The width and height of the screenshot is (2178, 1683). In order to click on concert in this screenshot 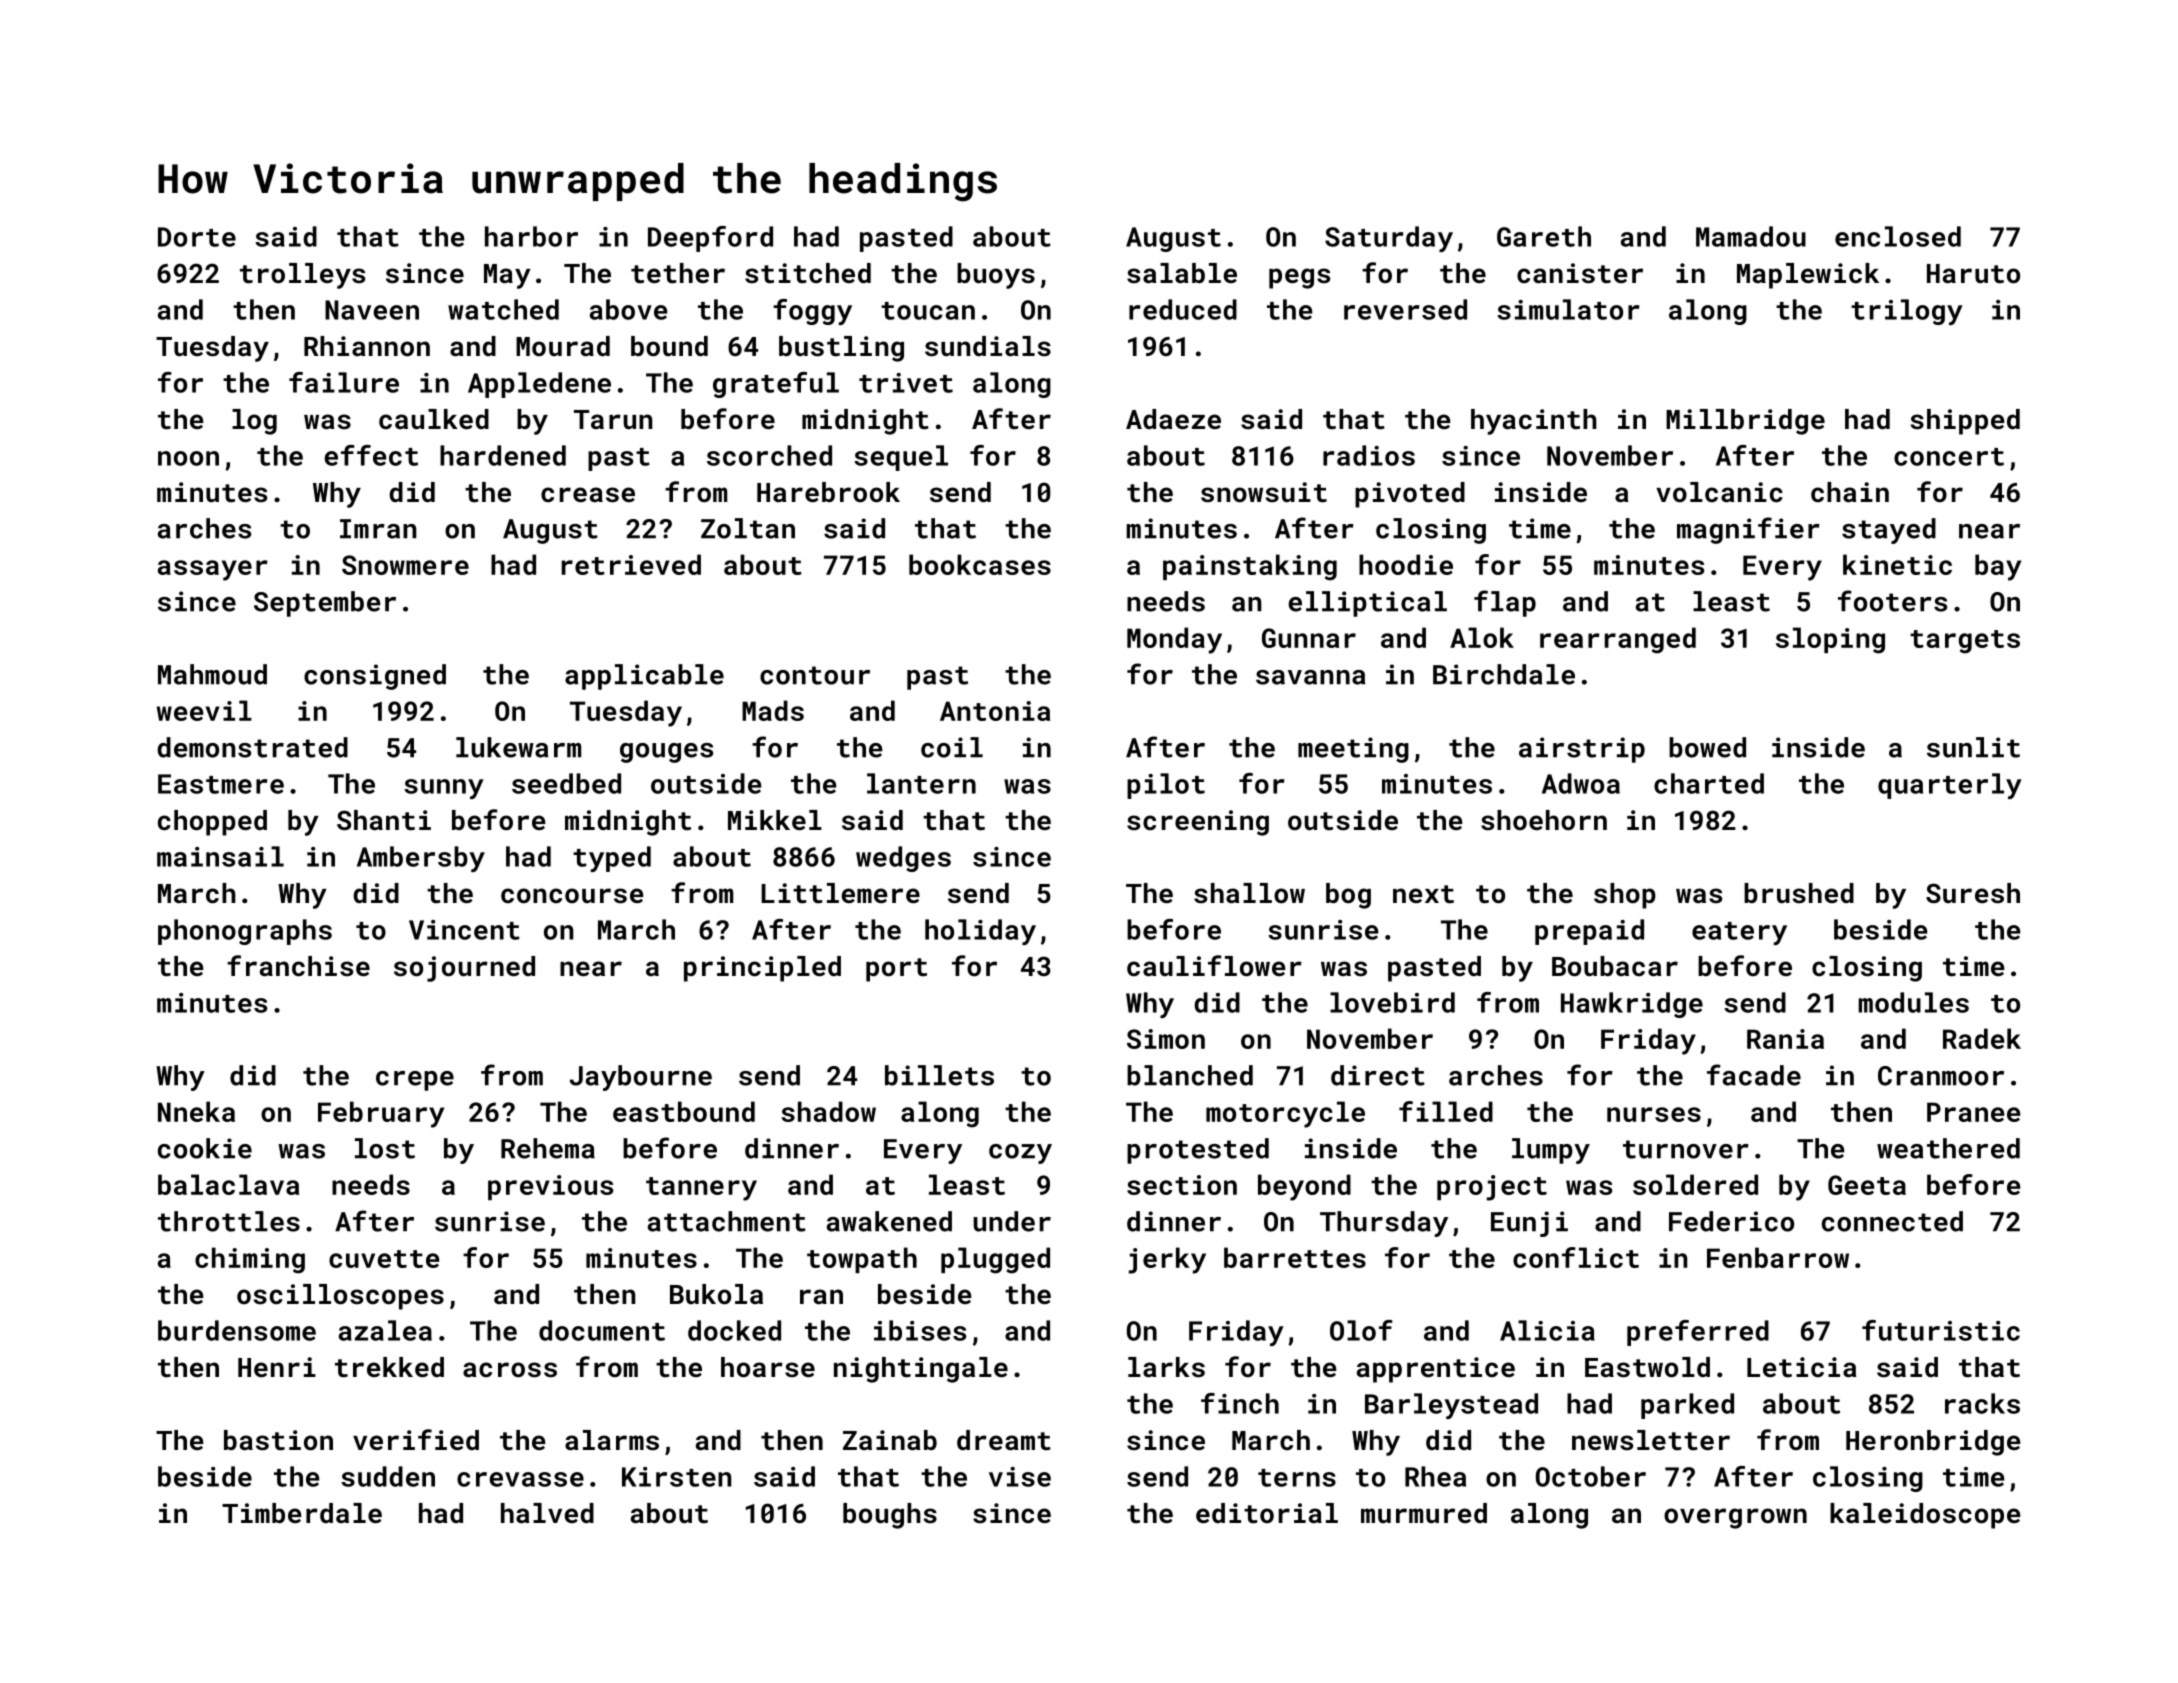, I will do `click(1949, 457)`.
